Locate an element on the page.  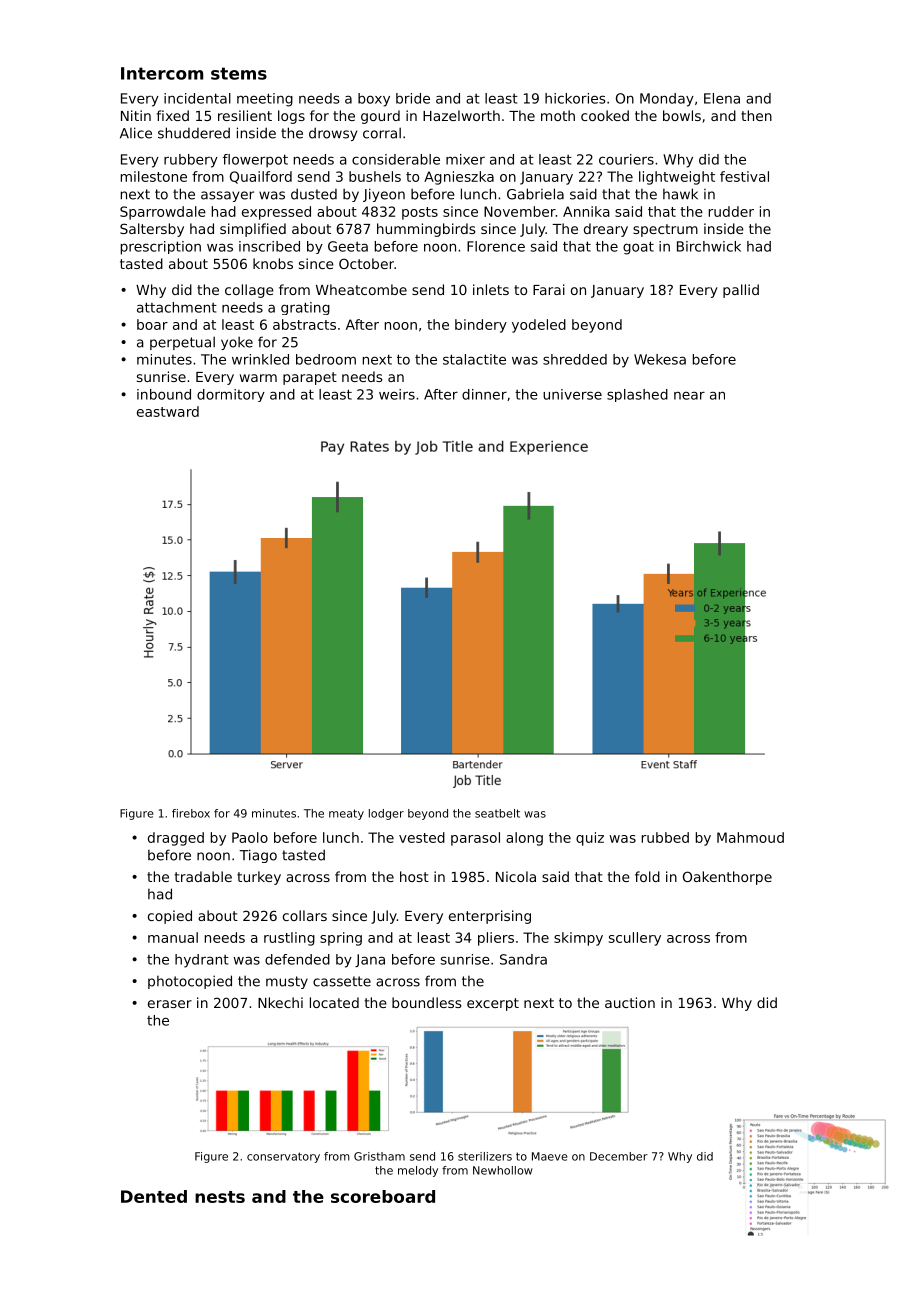
hummingbirds is located at coordinates (426, 230).
